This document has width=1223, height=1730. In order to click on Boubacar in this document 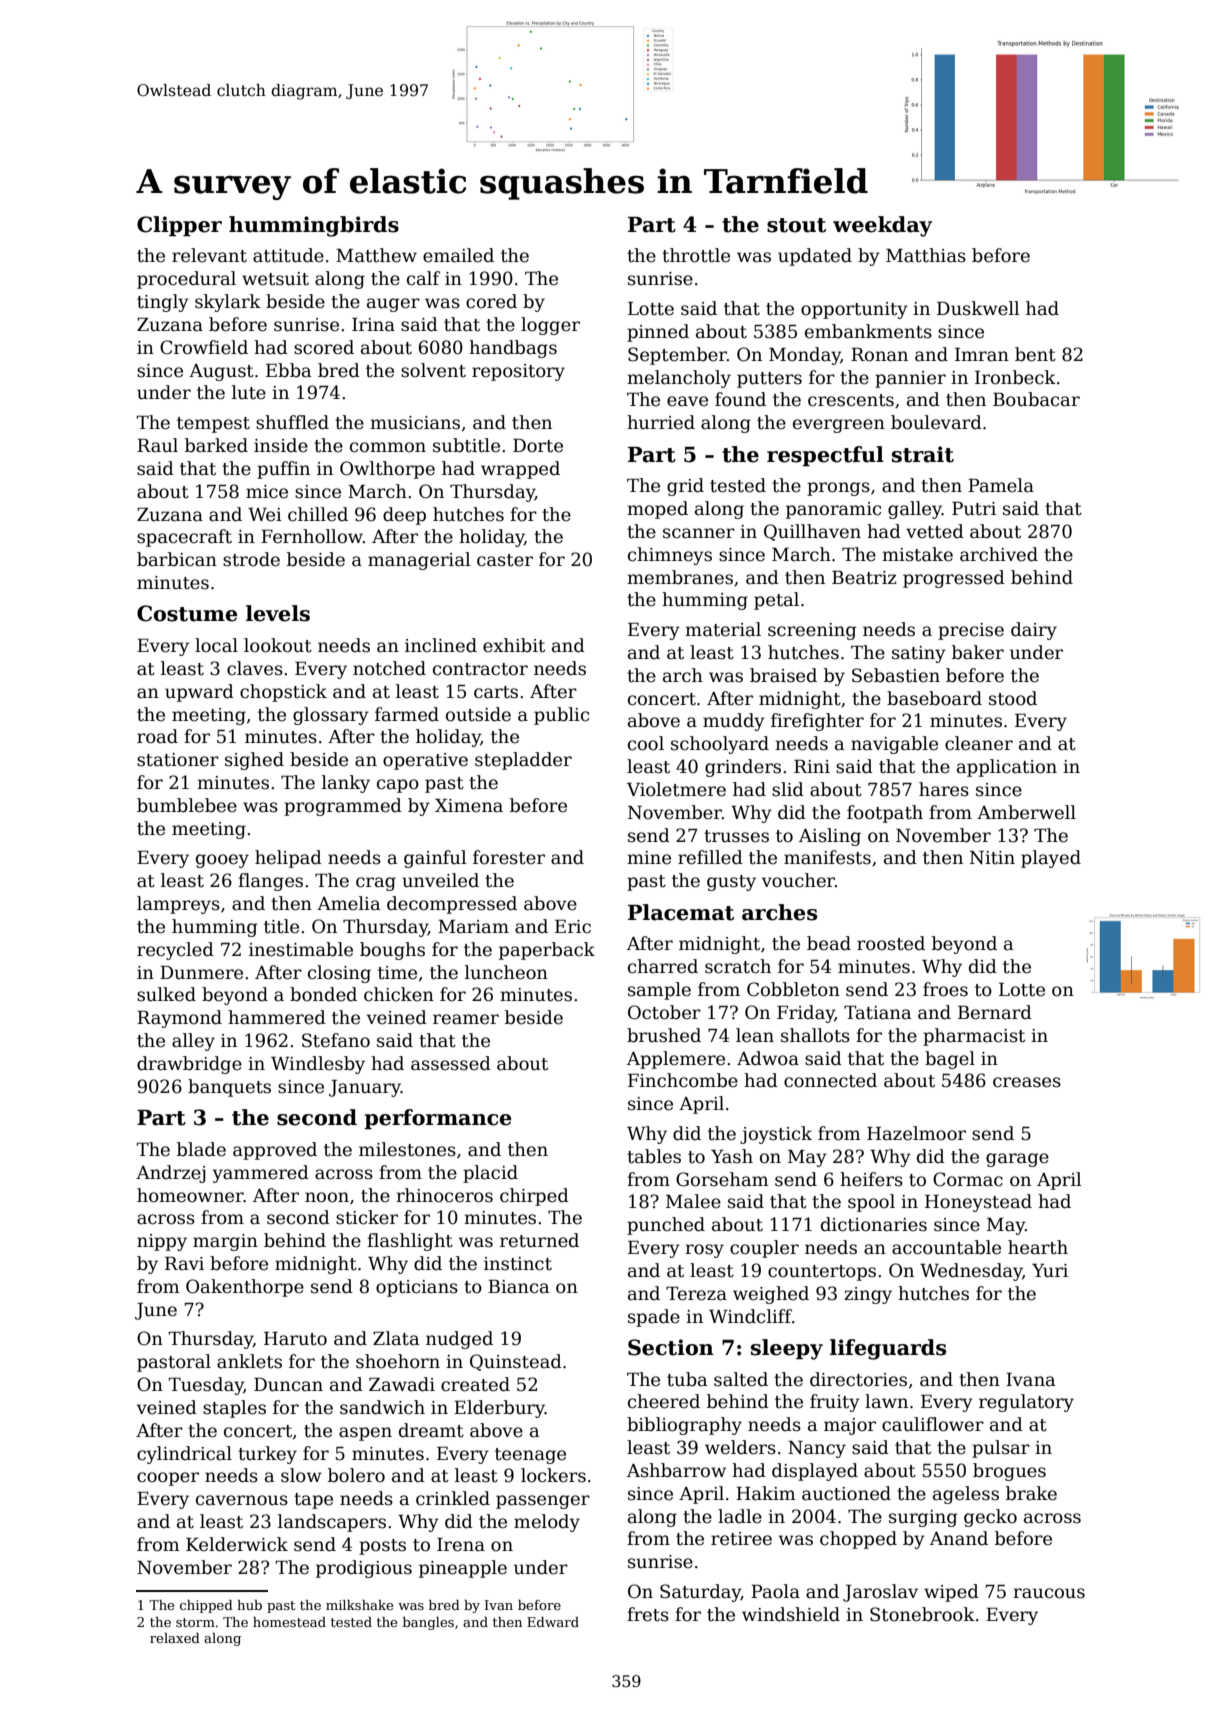, I will do `click(1036, 399)`.
